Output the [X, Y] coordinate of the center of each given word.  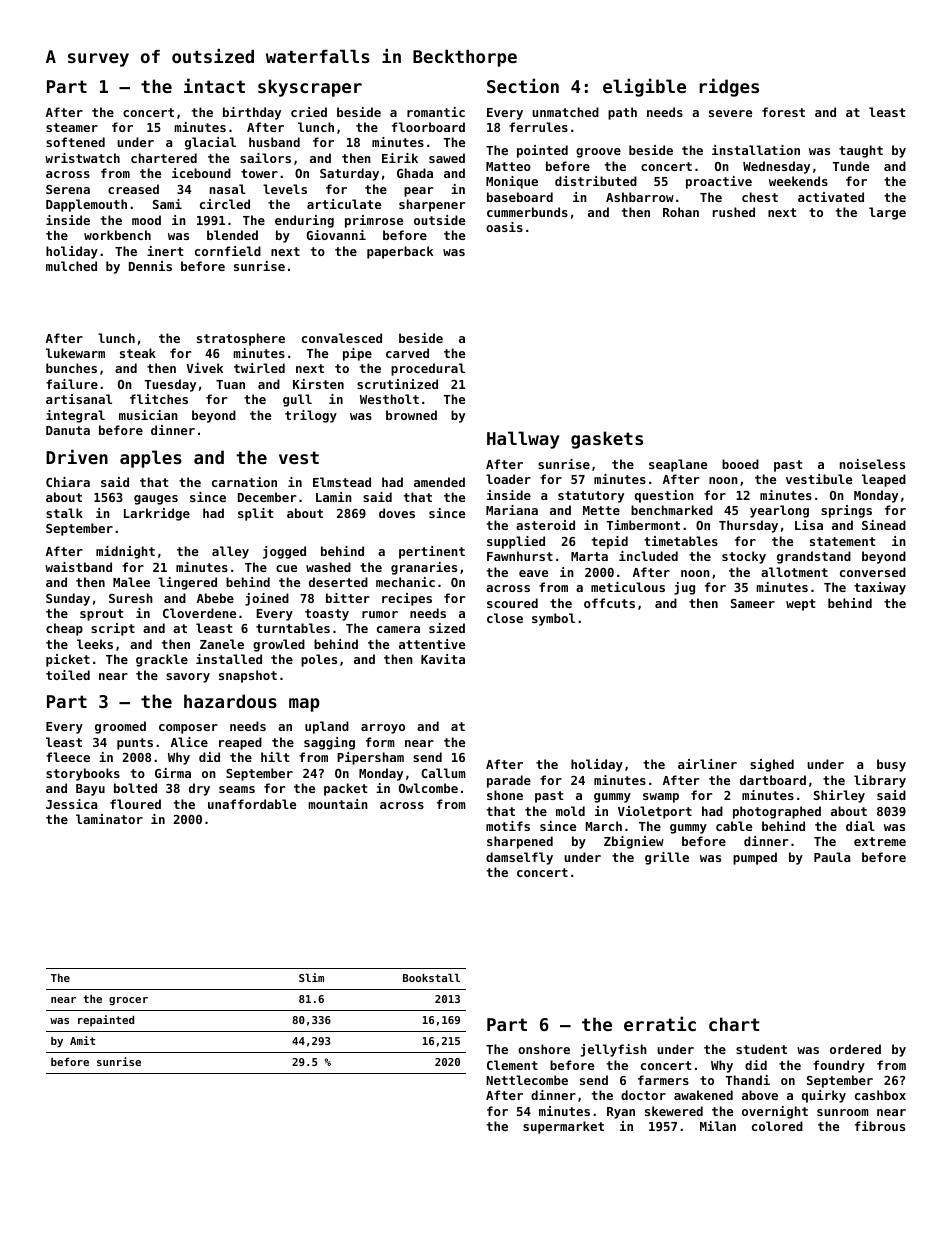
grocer [128, 1001]
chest [760, 197]
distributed [596, 181]
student [761, 1049]
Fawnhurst [520, 556]
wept [801, 605]
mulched [71, 266]
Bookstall [431, 978]
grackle [162, 660]
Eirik [400, 158]
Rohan [681, 212]
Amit [82, 1040]
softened [75, 142]
